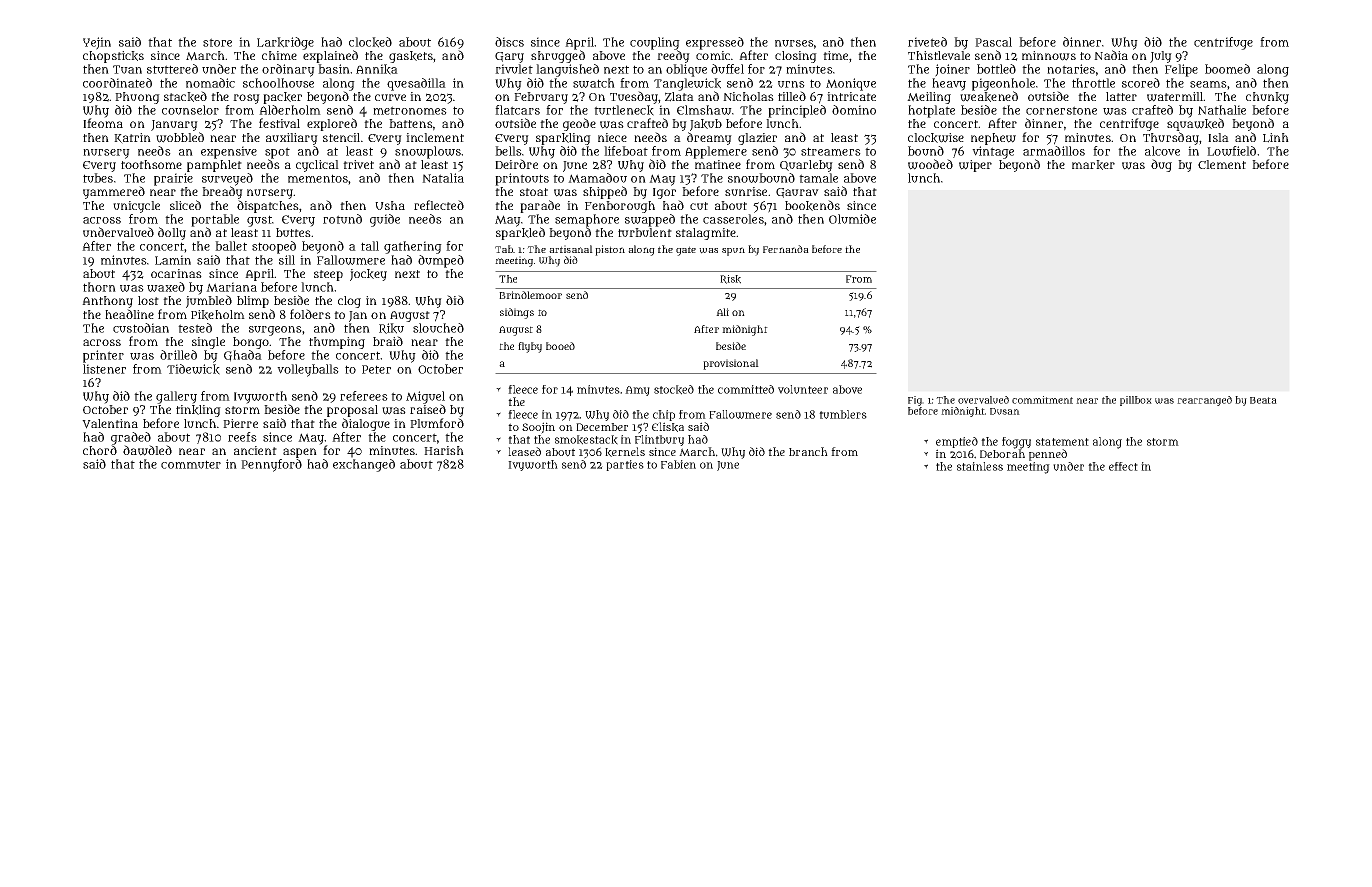 This page has height=887, width=1372. Describe the element at coordinates (993, 42) in the page. I see `Pascal` at that location.
